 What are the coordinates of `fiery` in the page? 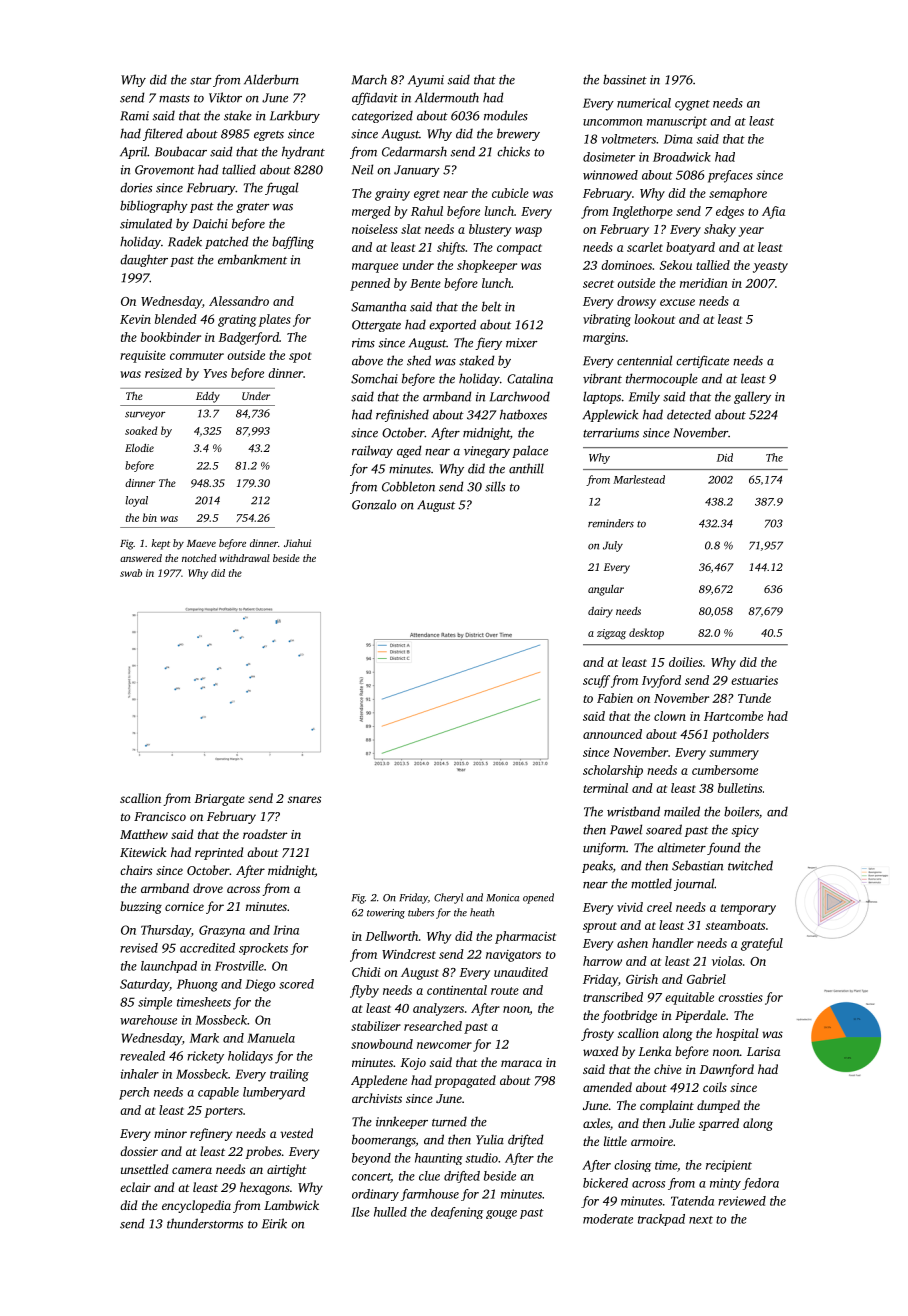 It's located at (488, 343).
